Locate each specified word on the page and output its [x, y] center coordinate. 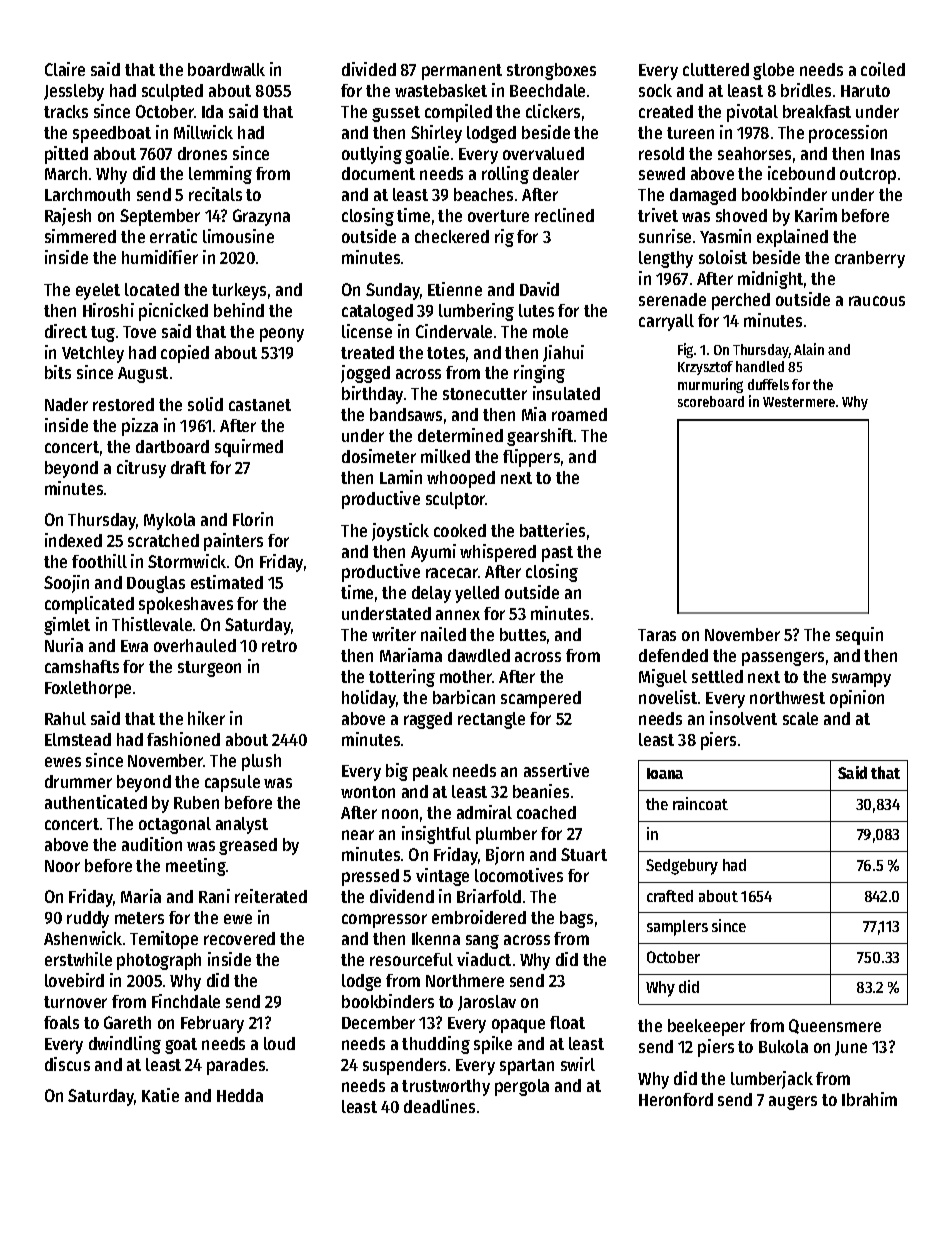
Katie [160, 1095]
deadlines [439, 1106]
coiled [883, 69]
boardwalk [226, 69]
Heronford [676, 1099]
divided [369, 69]
